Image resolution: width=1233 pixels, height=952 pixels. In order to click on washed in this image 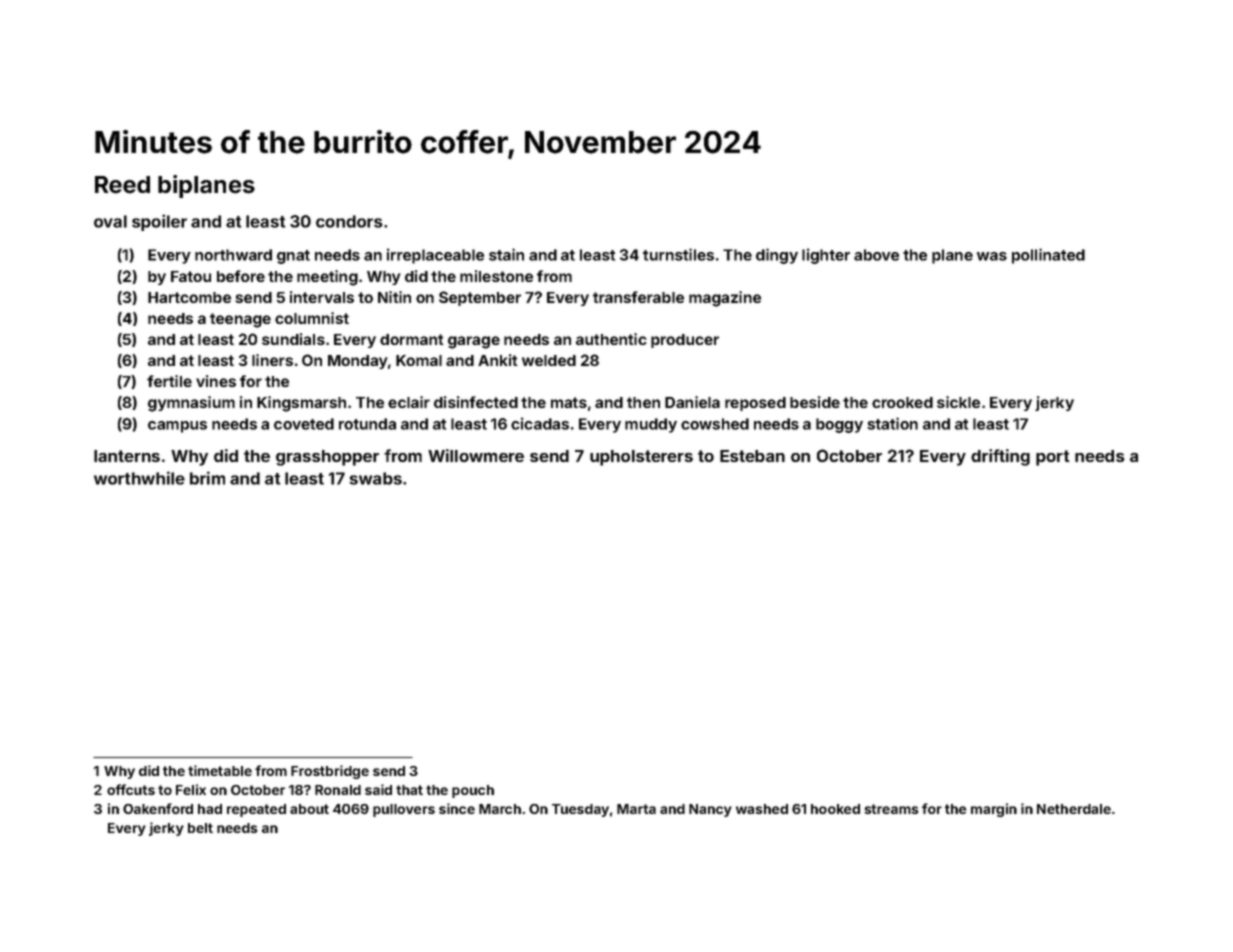, I will do `click(762, 809)`.
